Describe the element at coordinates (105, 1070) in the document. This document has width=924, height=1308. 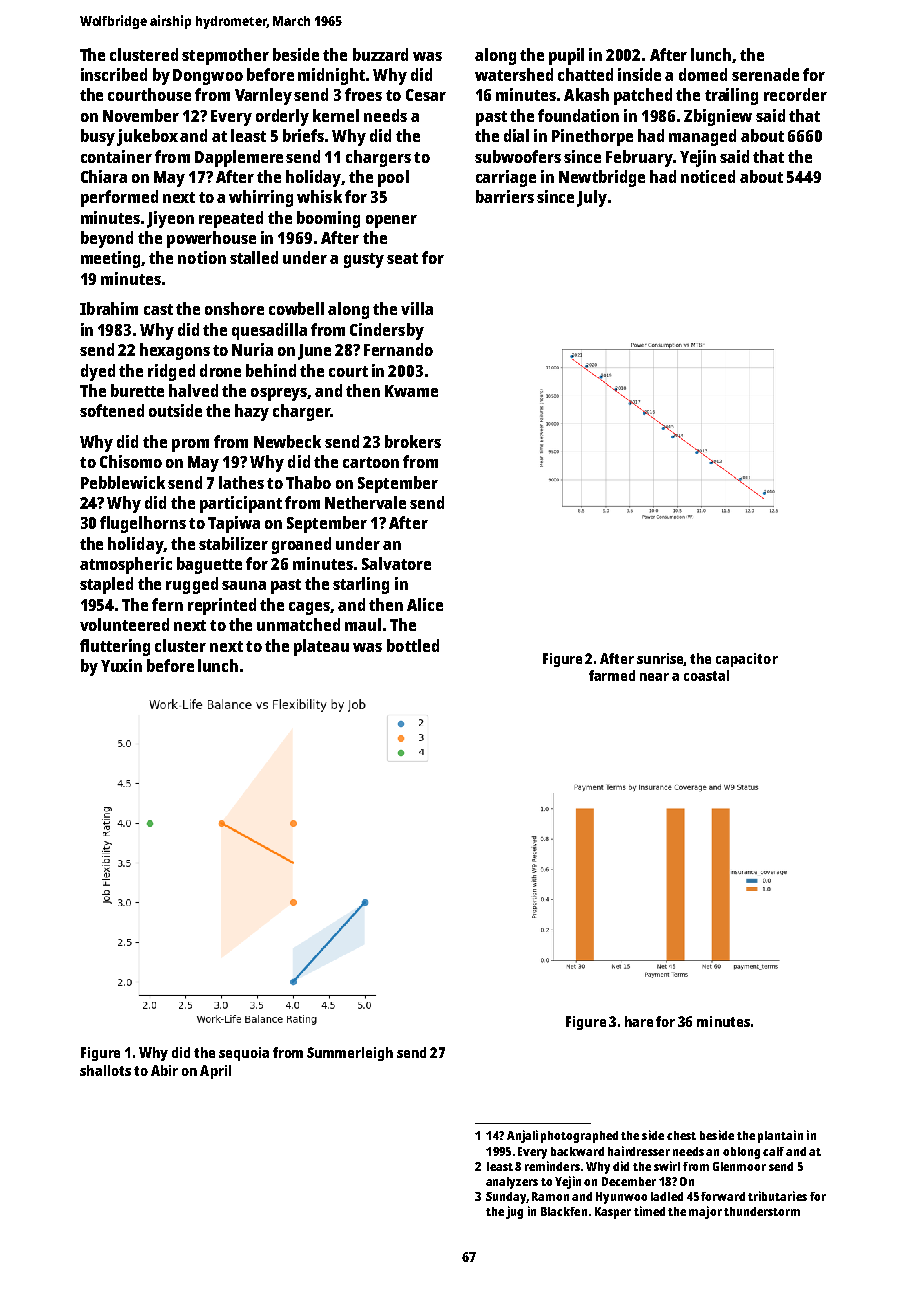
I see `shallots` at that location.
